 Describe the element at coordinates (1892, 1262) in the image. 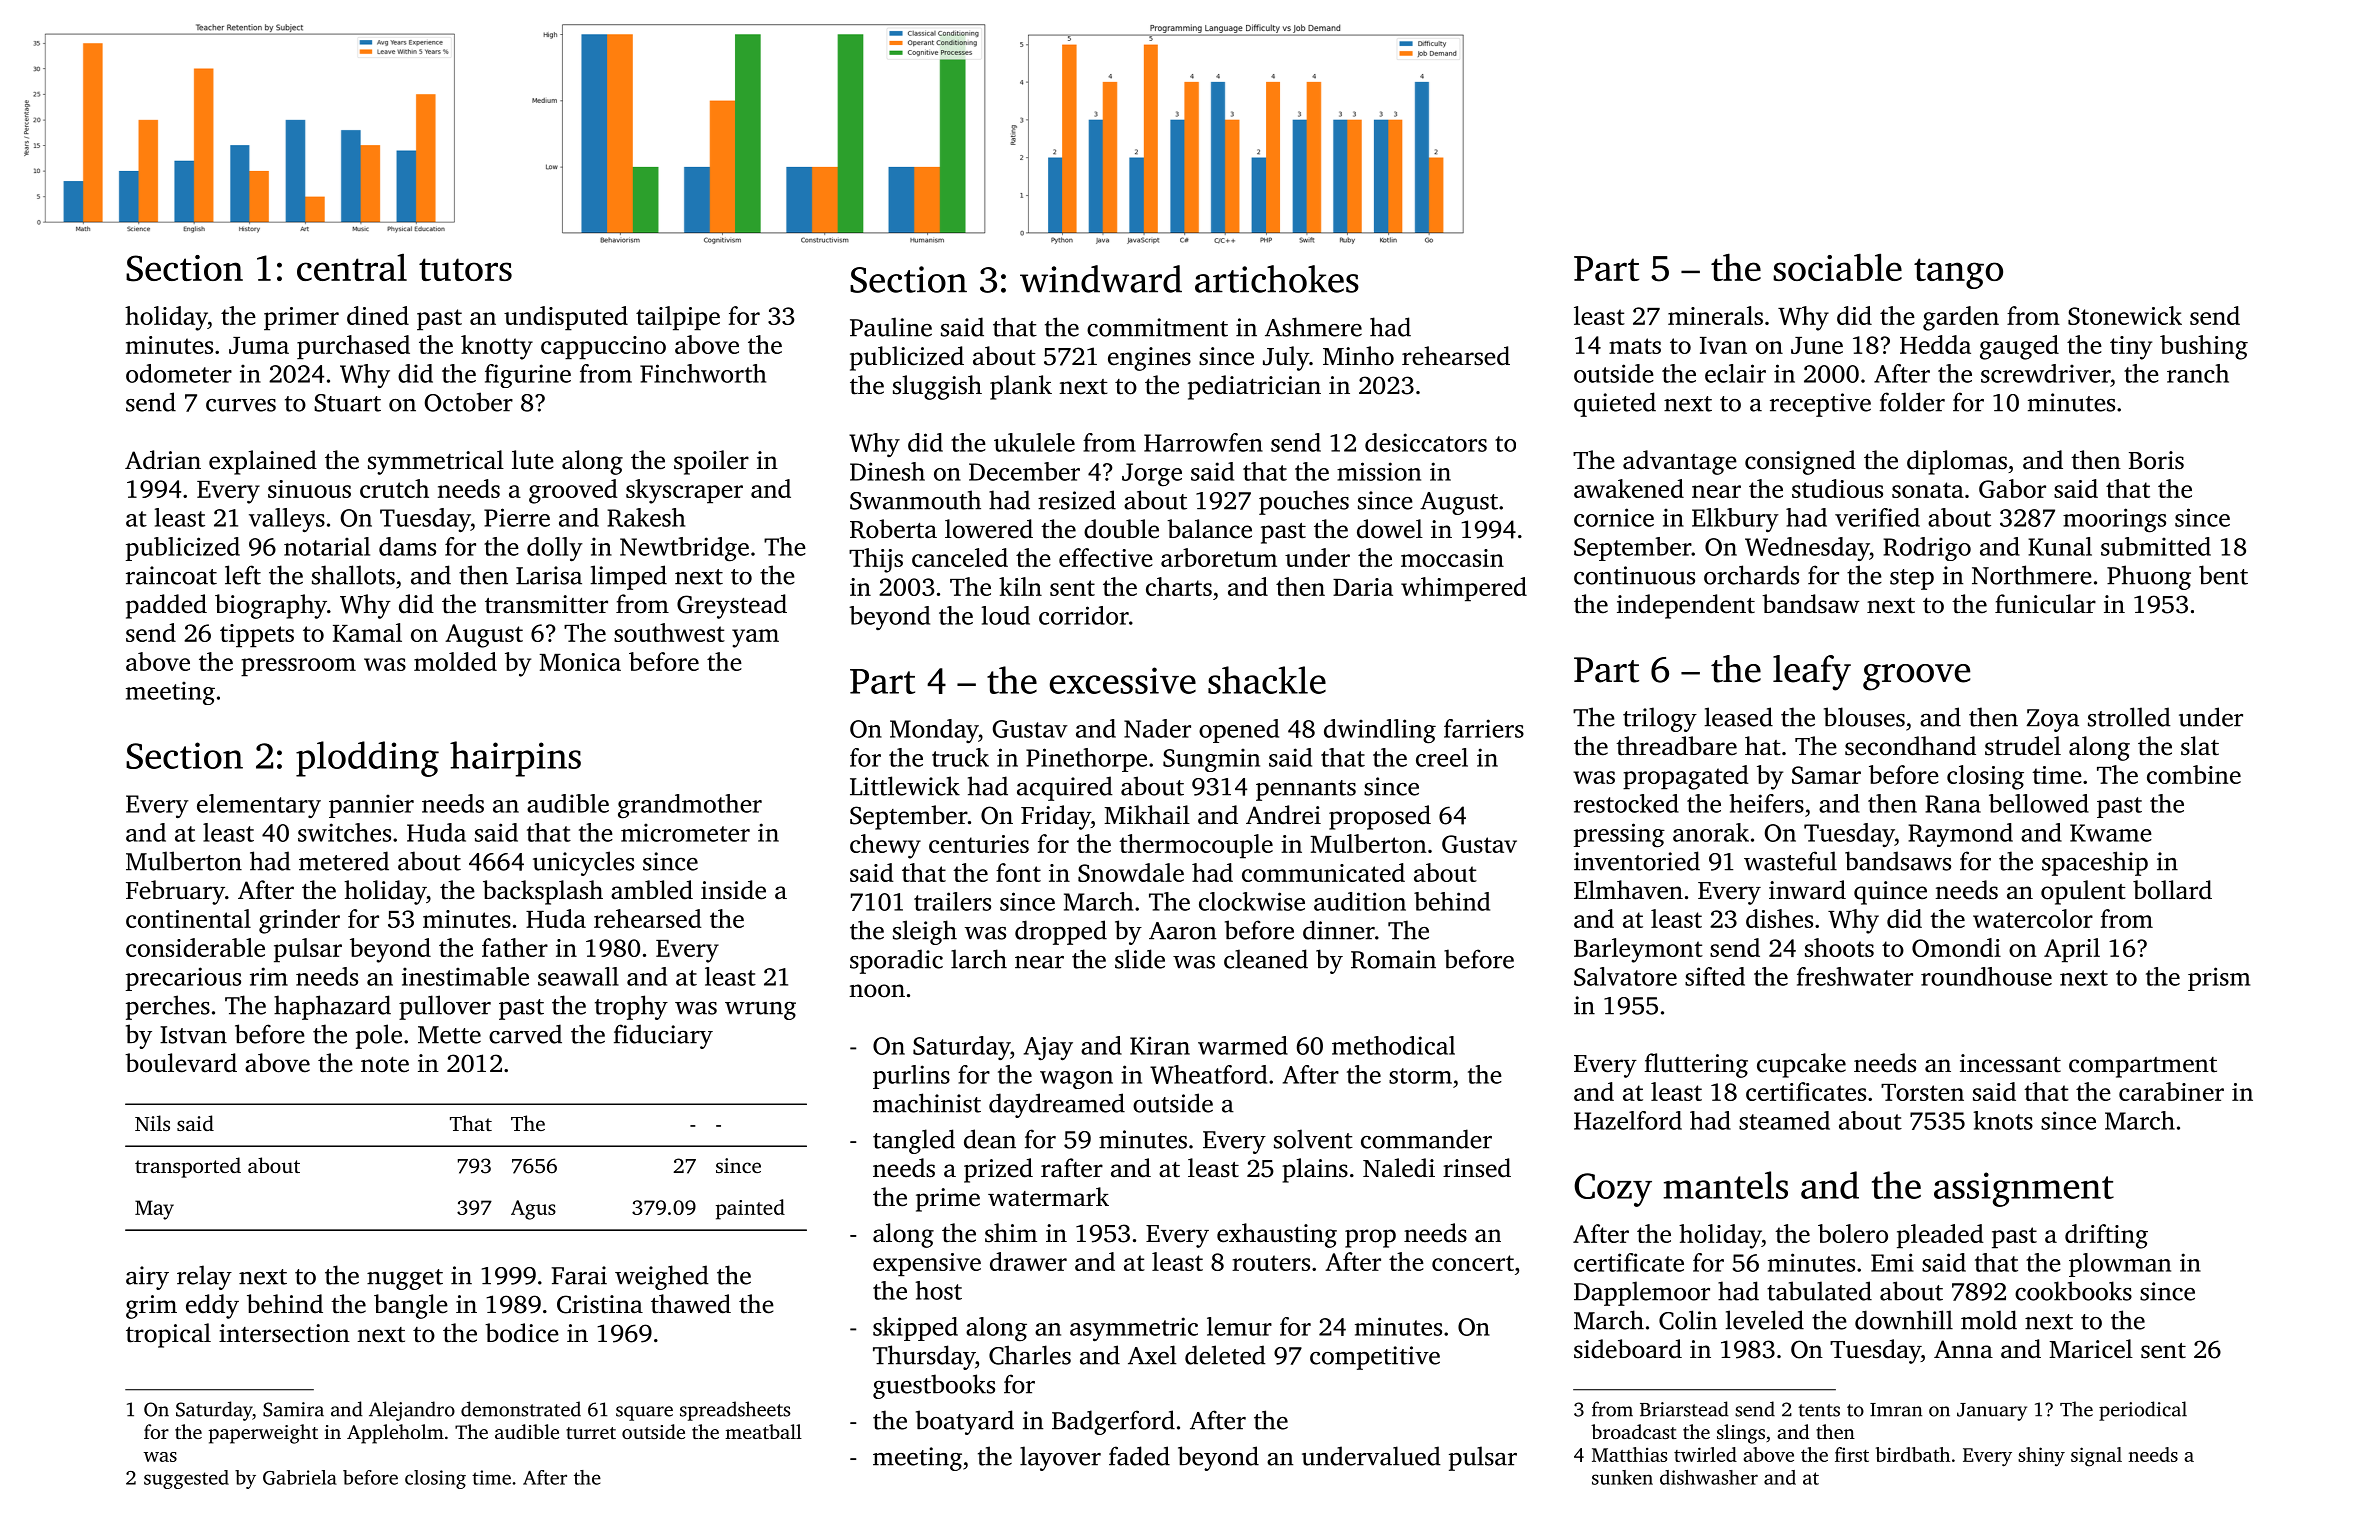

I see `Emi` at that location.
